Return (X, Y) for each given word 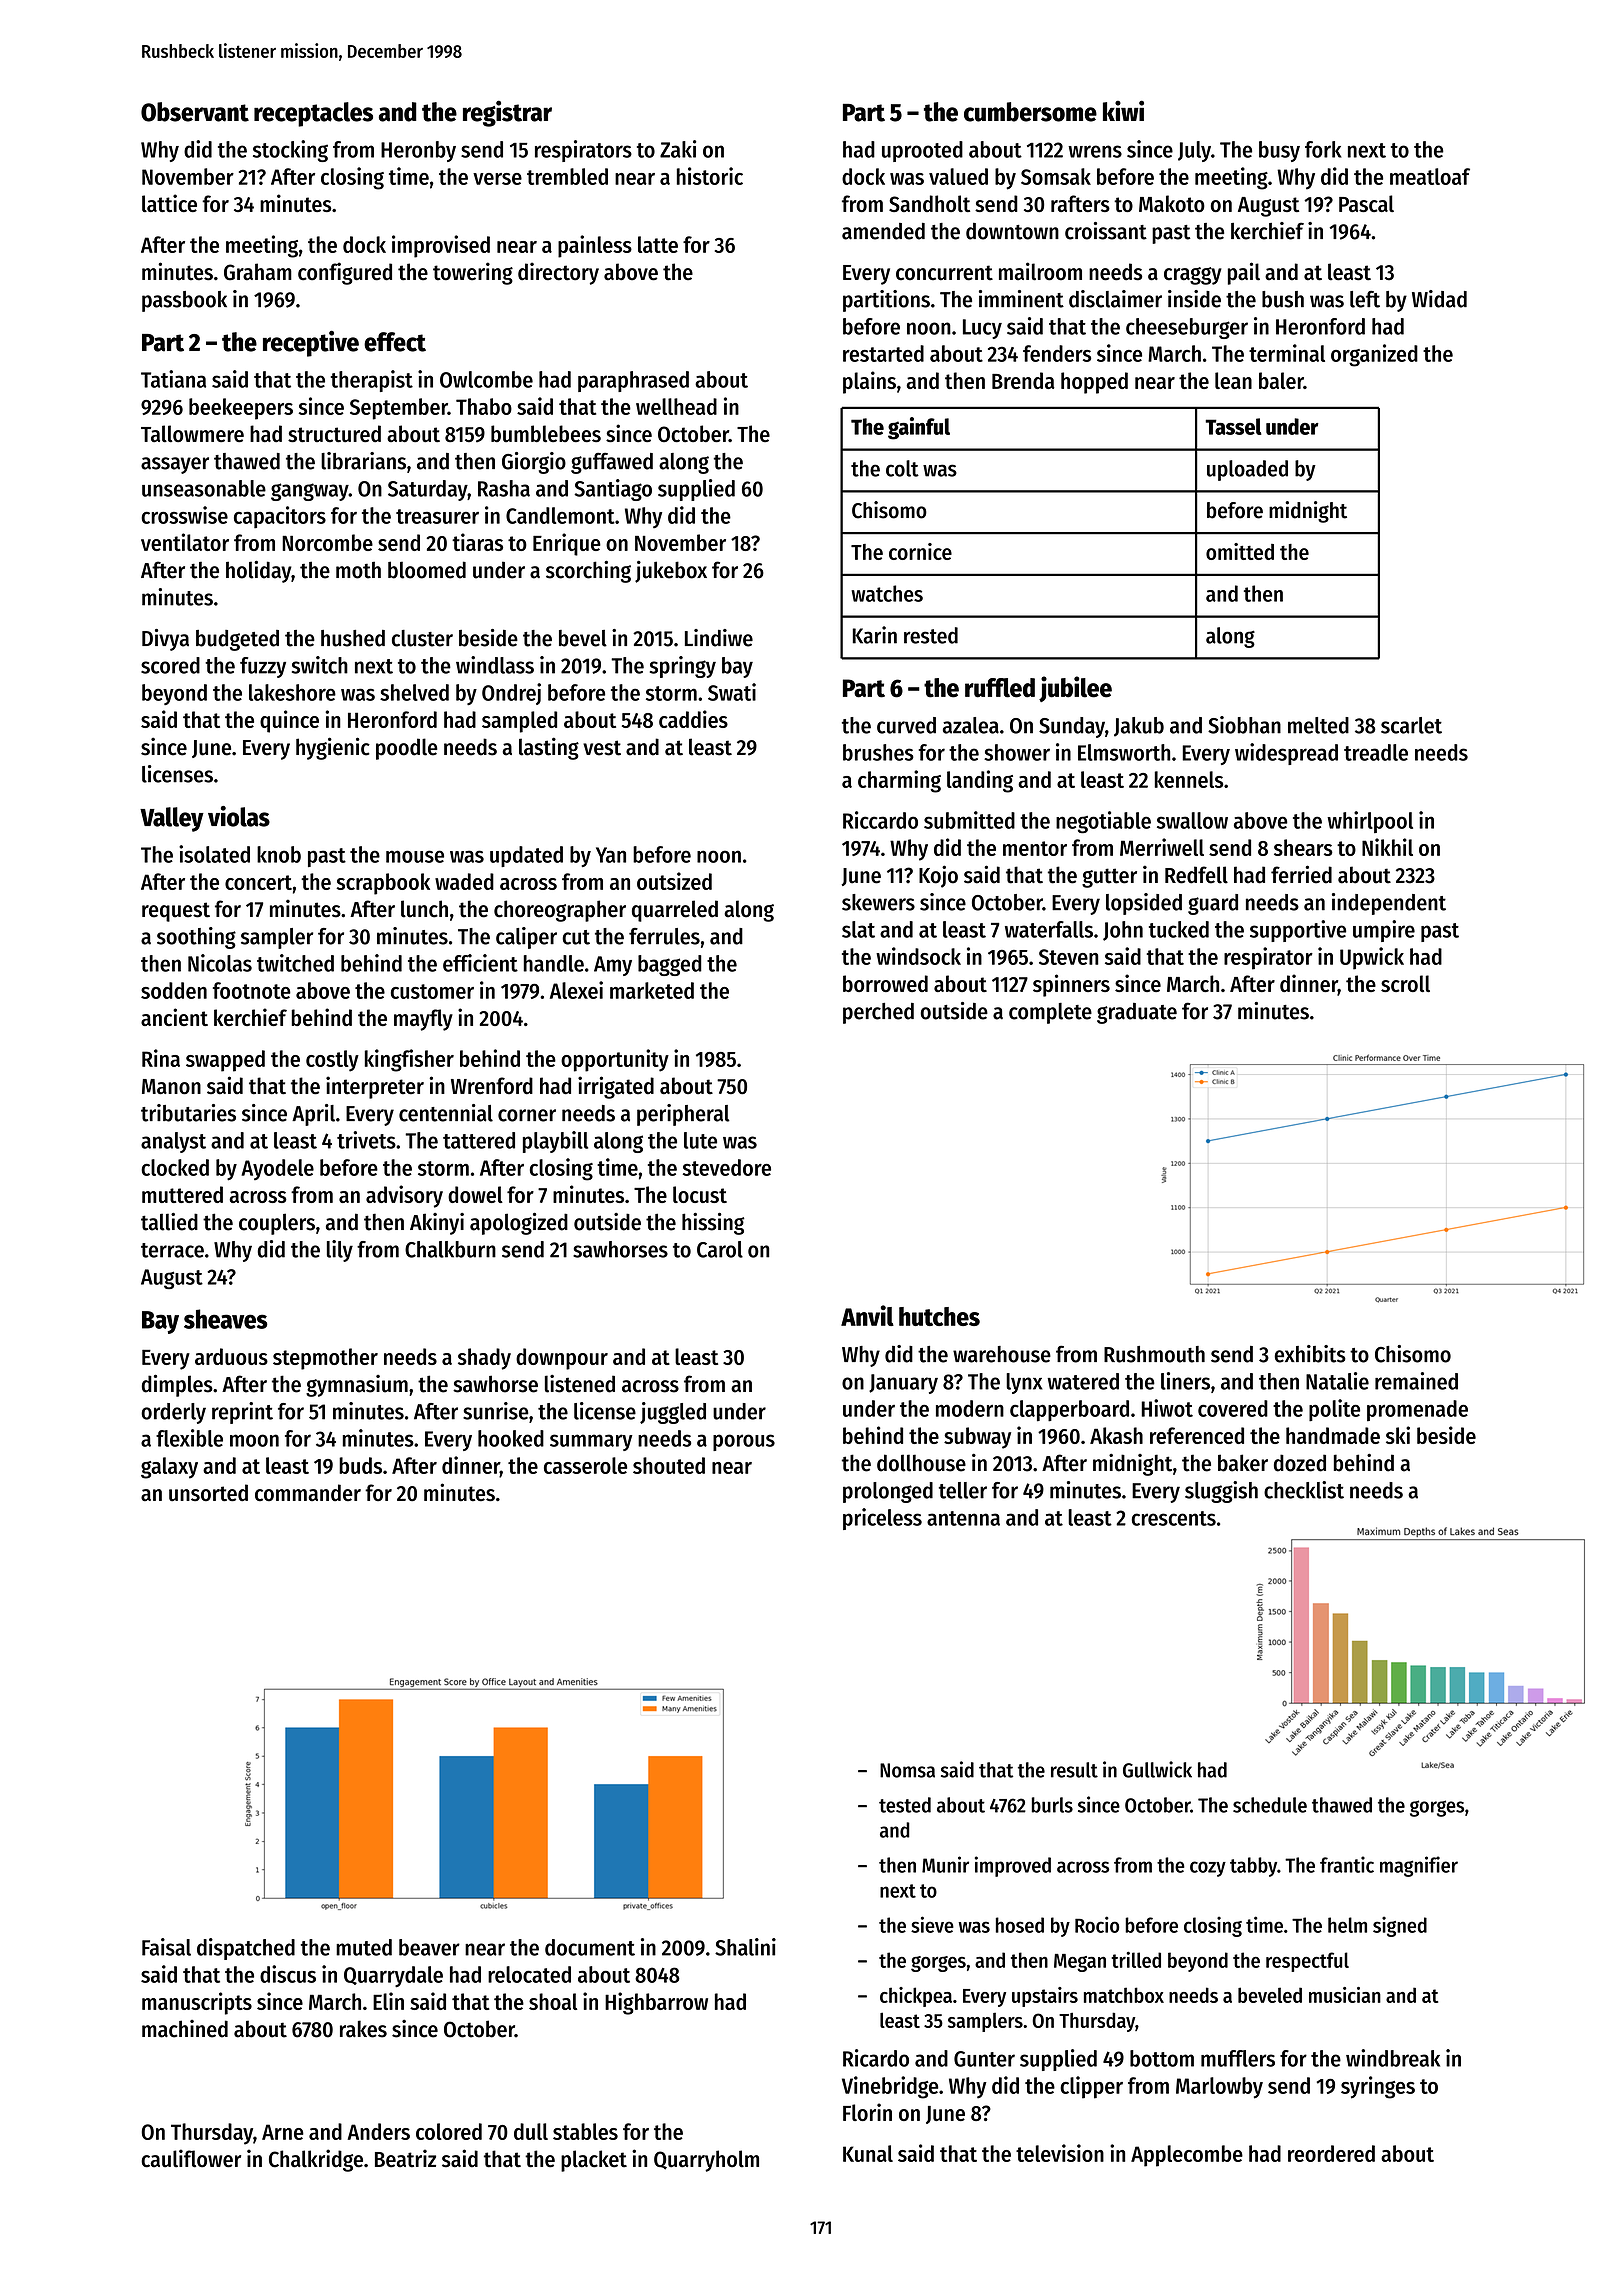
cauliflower (191, 2158)
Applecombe (1187, 2156)
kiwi (1123, 110)
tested (905, 1805)
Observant (195, 112)
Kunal (868, 2153)
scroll (1405, 983)
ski (1398, 1435)
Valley (172, 819)
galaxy (169, 1468)
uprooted (922, 151)
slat (858, 929)
